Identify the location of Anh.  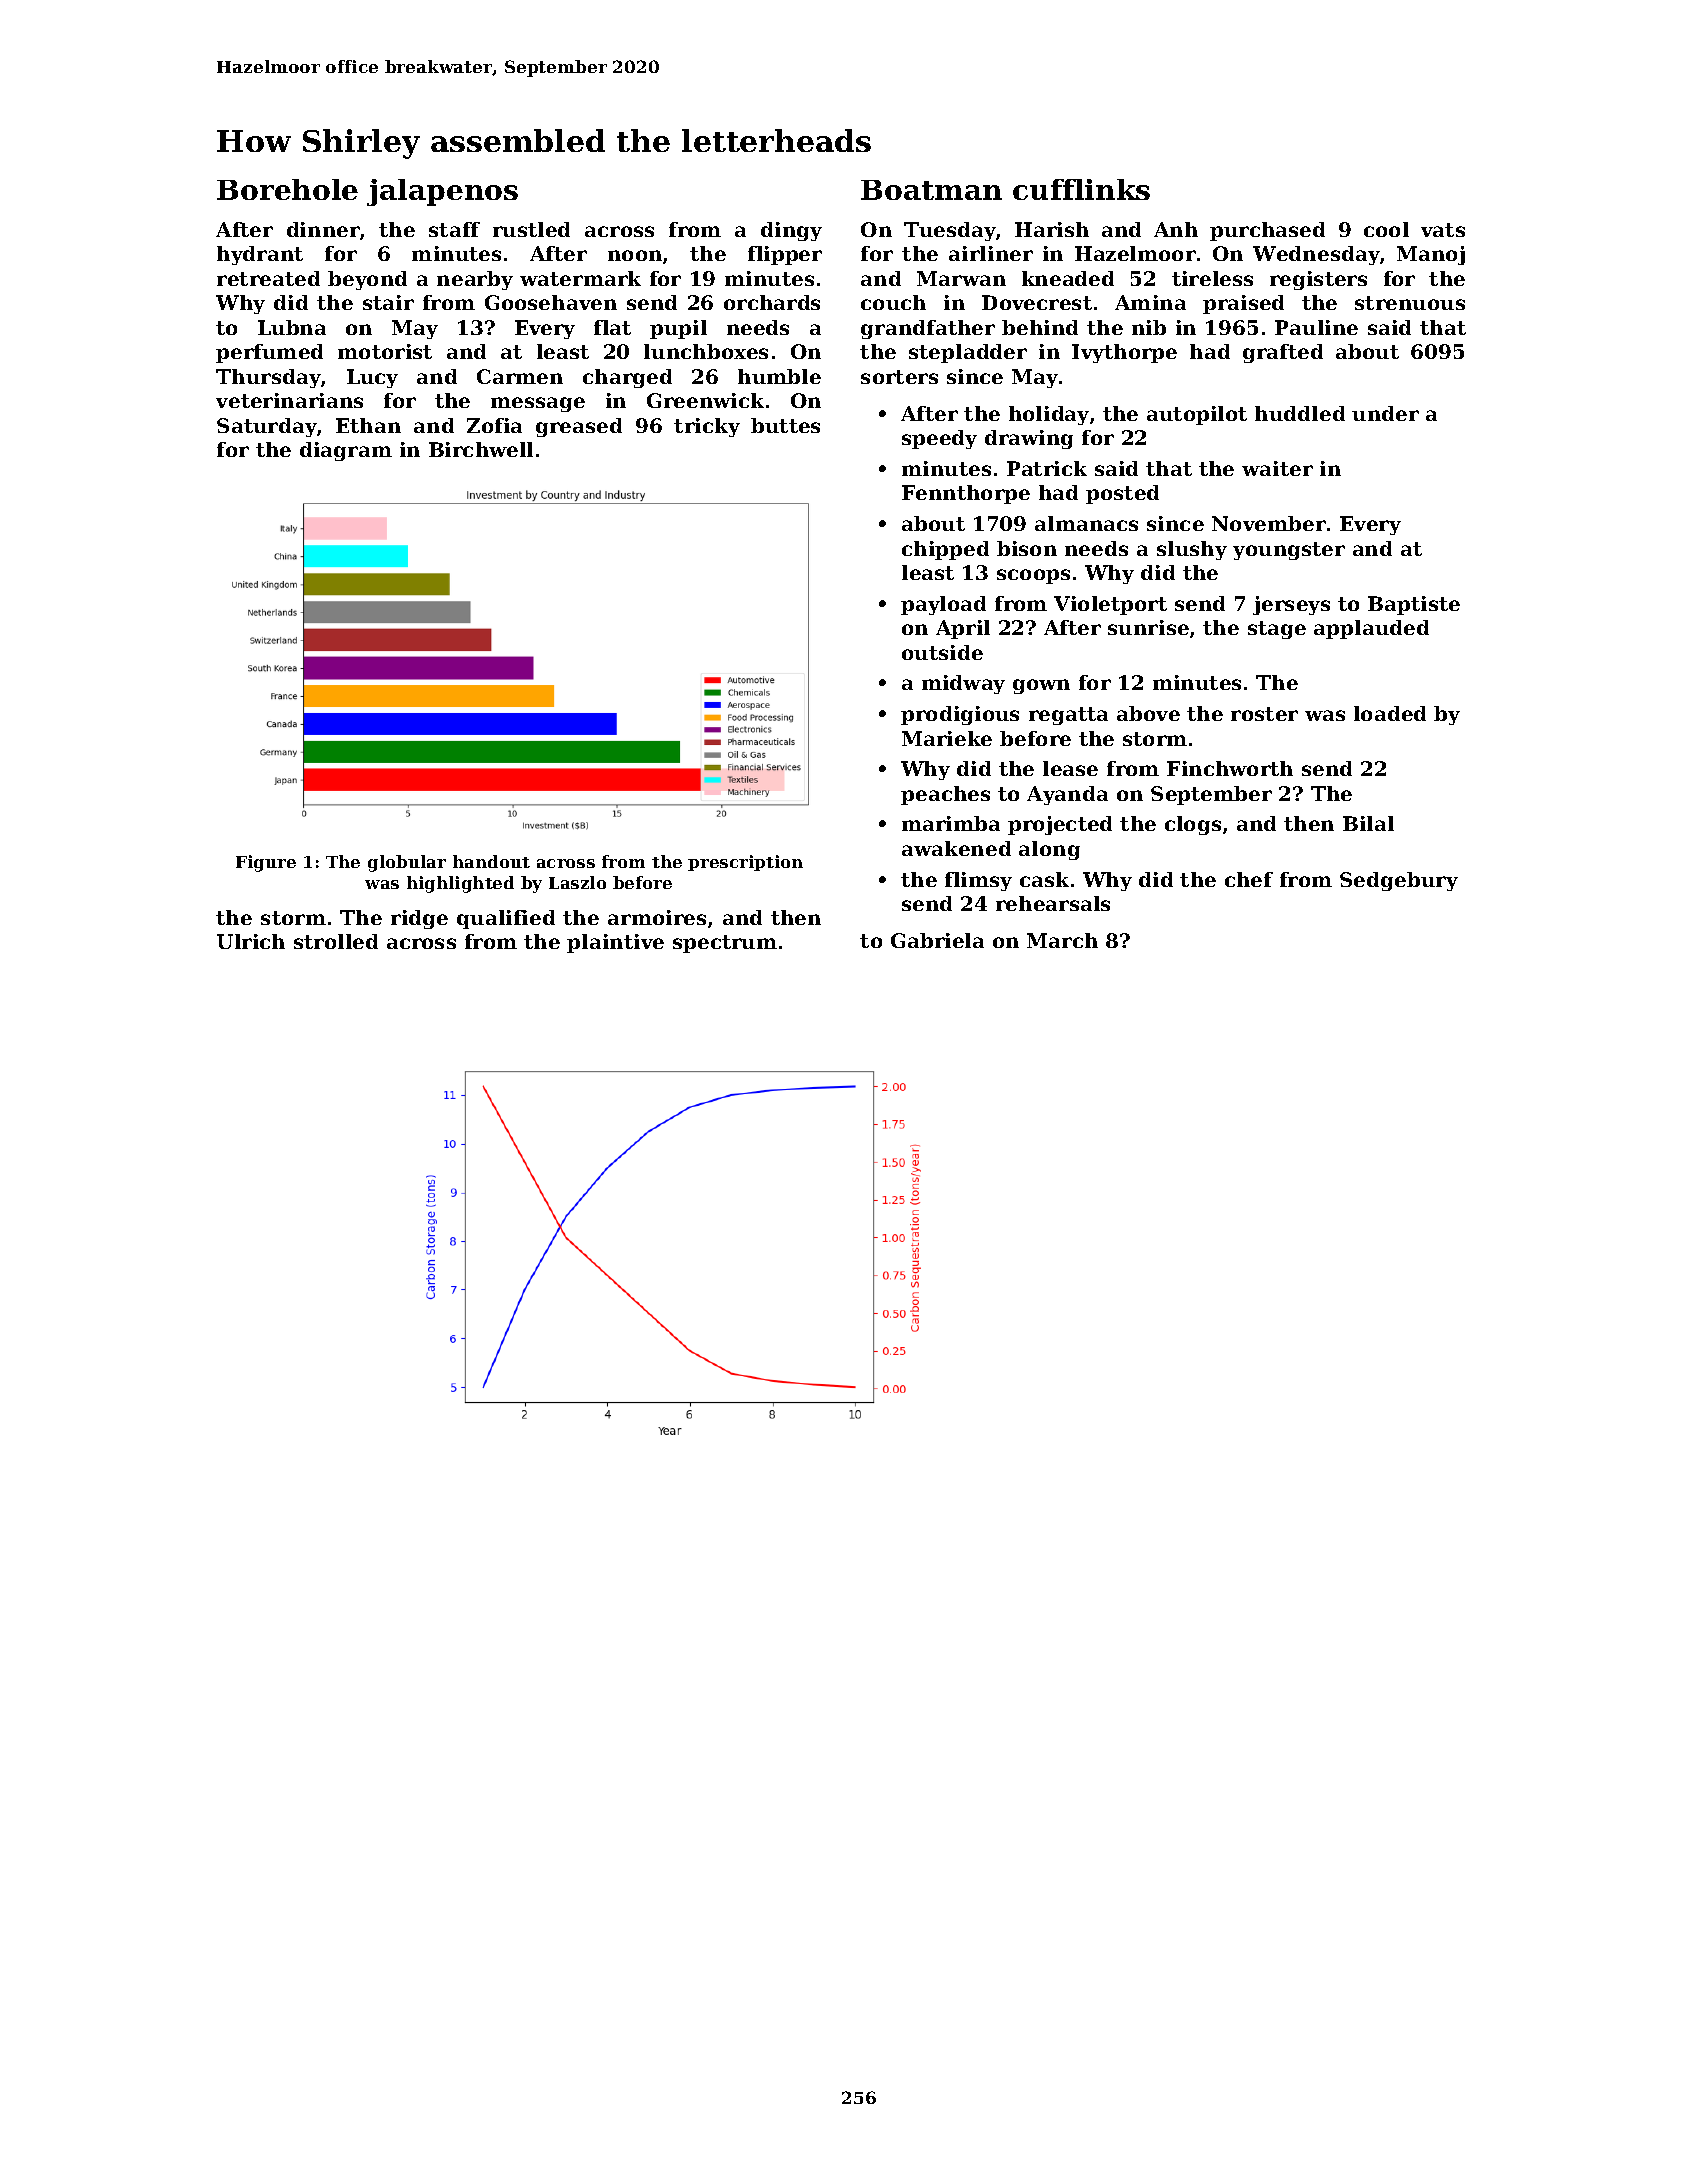
(1176, 229).
